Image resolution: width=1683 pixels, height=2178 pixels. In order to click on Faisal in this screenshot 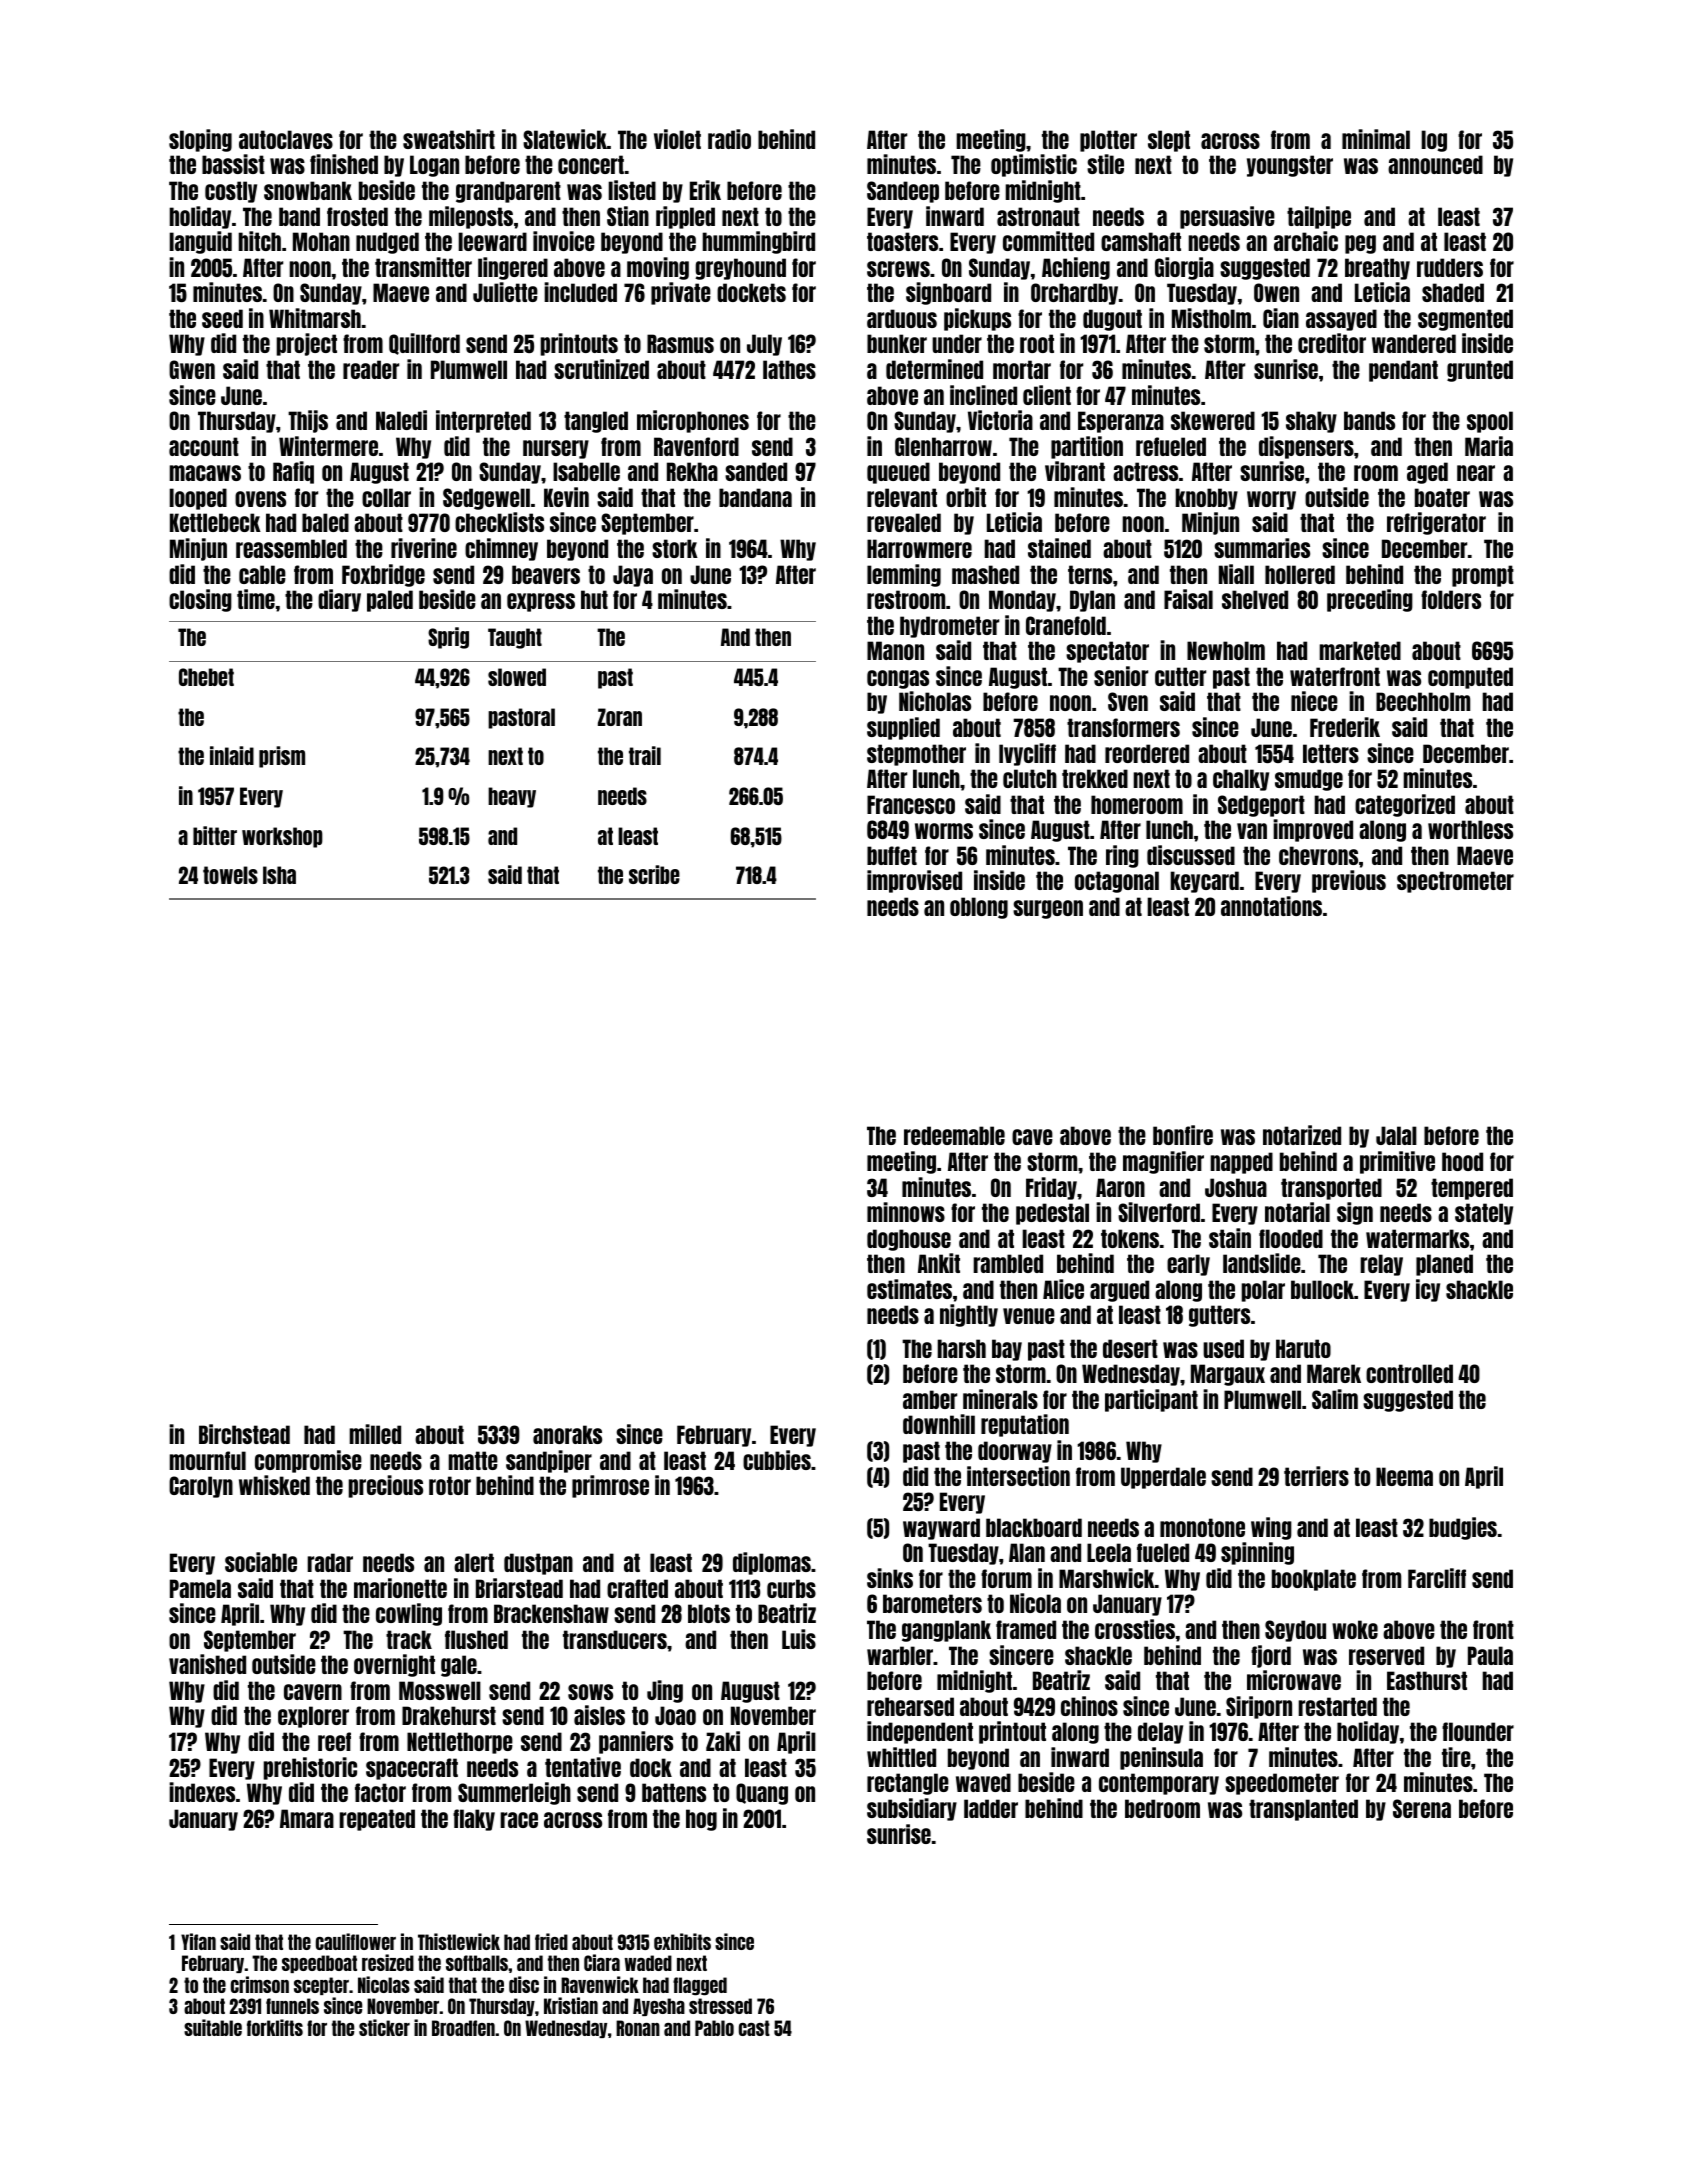, I will do `click(1188, 599)`.
